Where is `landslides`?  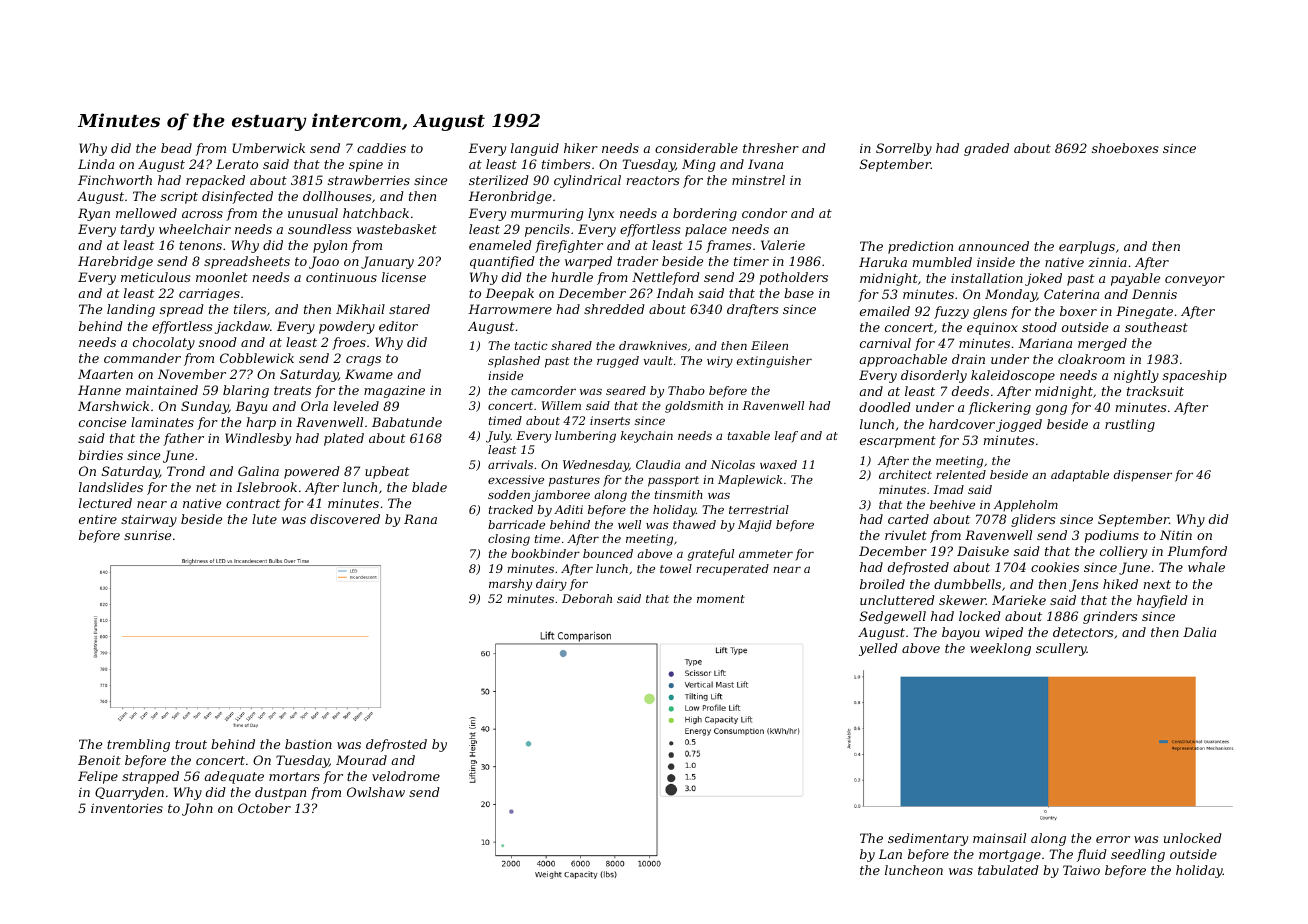 landslides is located at coordinates (111, 487).
